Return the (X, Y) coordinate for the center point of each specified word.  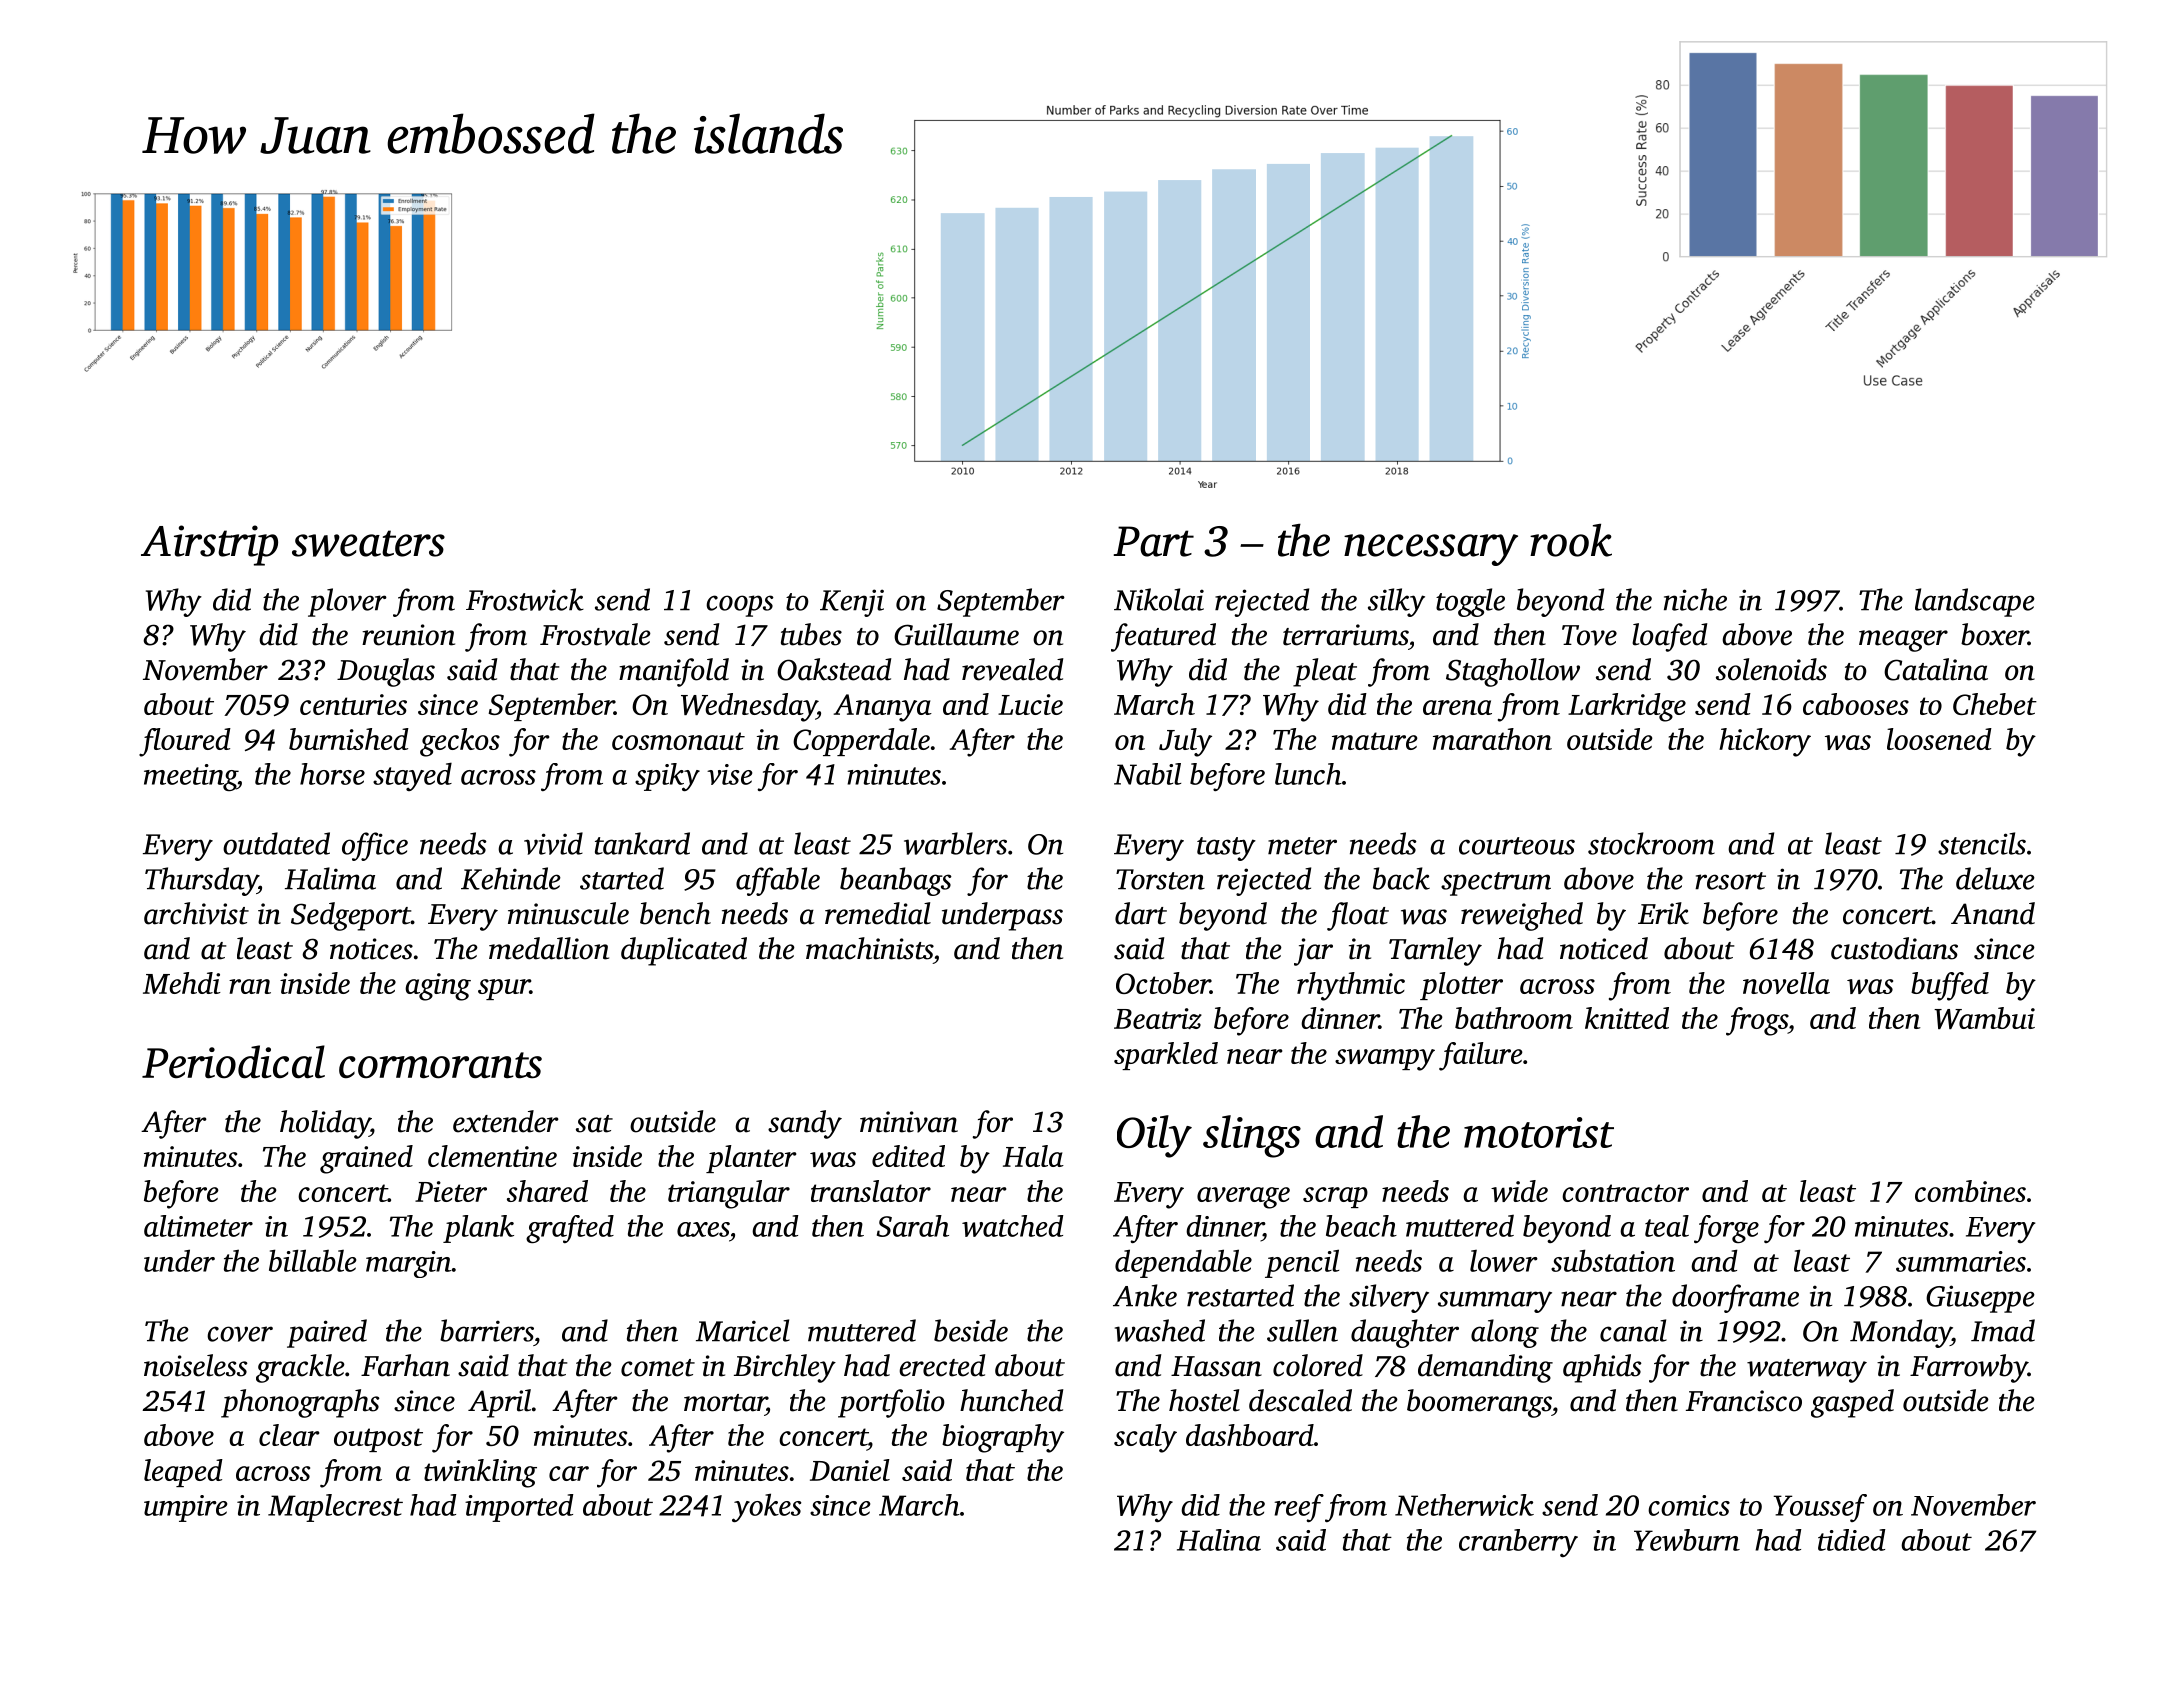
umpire (185, 1508)
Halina (1219, 1540)
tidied (1852, 1540)
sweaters (368, 543)
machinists (869, 948)
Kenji (852, 603)
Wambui (1984, 1018)
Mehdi (182, 983)
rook (1571, 540)
